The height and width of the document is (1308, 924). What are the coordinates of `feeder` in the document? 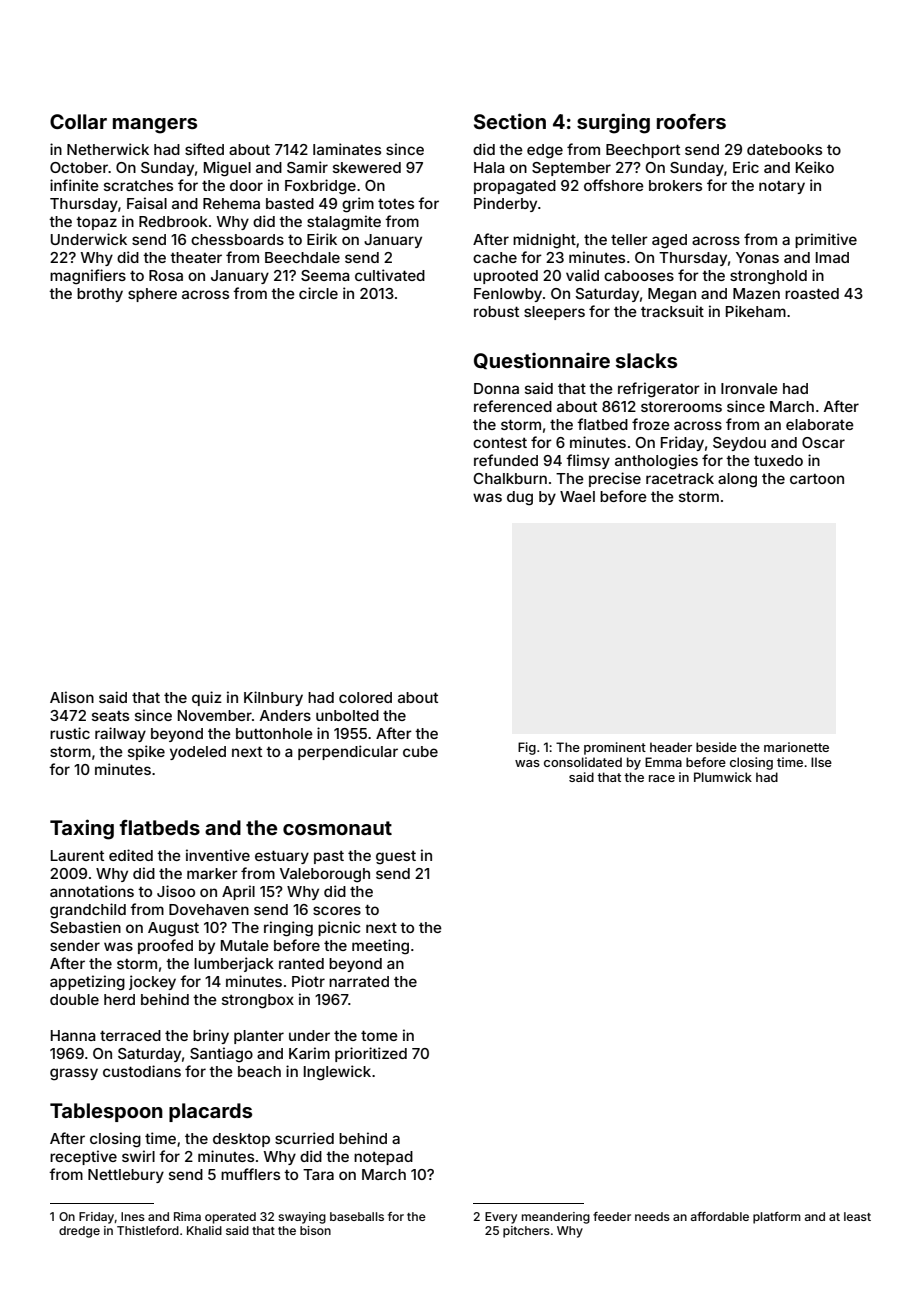 It's located at (612, 1216).
